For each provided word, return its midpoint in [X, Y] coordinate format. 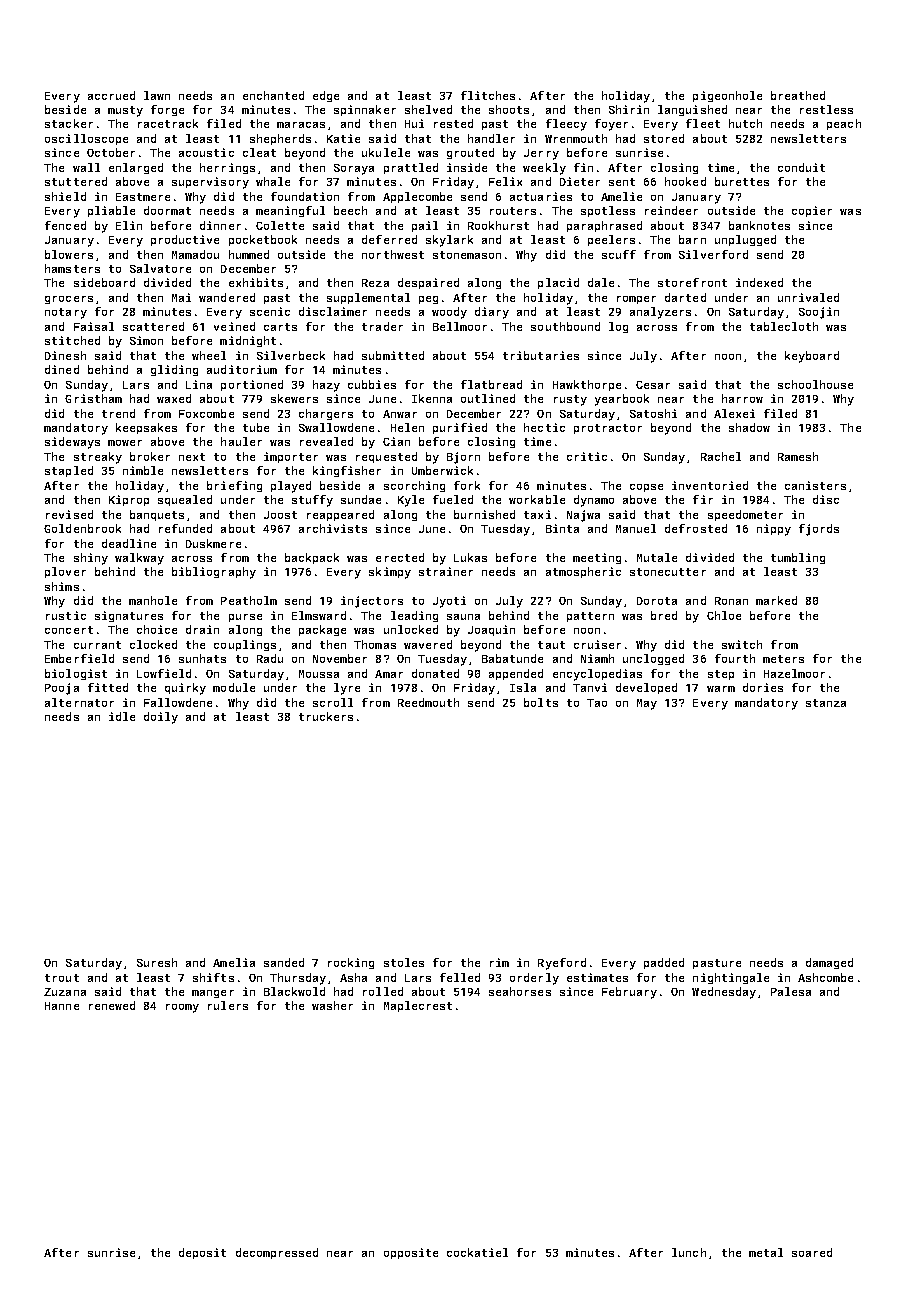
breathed [798, 95]
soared [812, 1252]
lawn [157, 95]
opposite [411, 1253]
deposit [202, 1253]
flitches [488, 95]
